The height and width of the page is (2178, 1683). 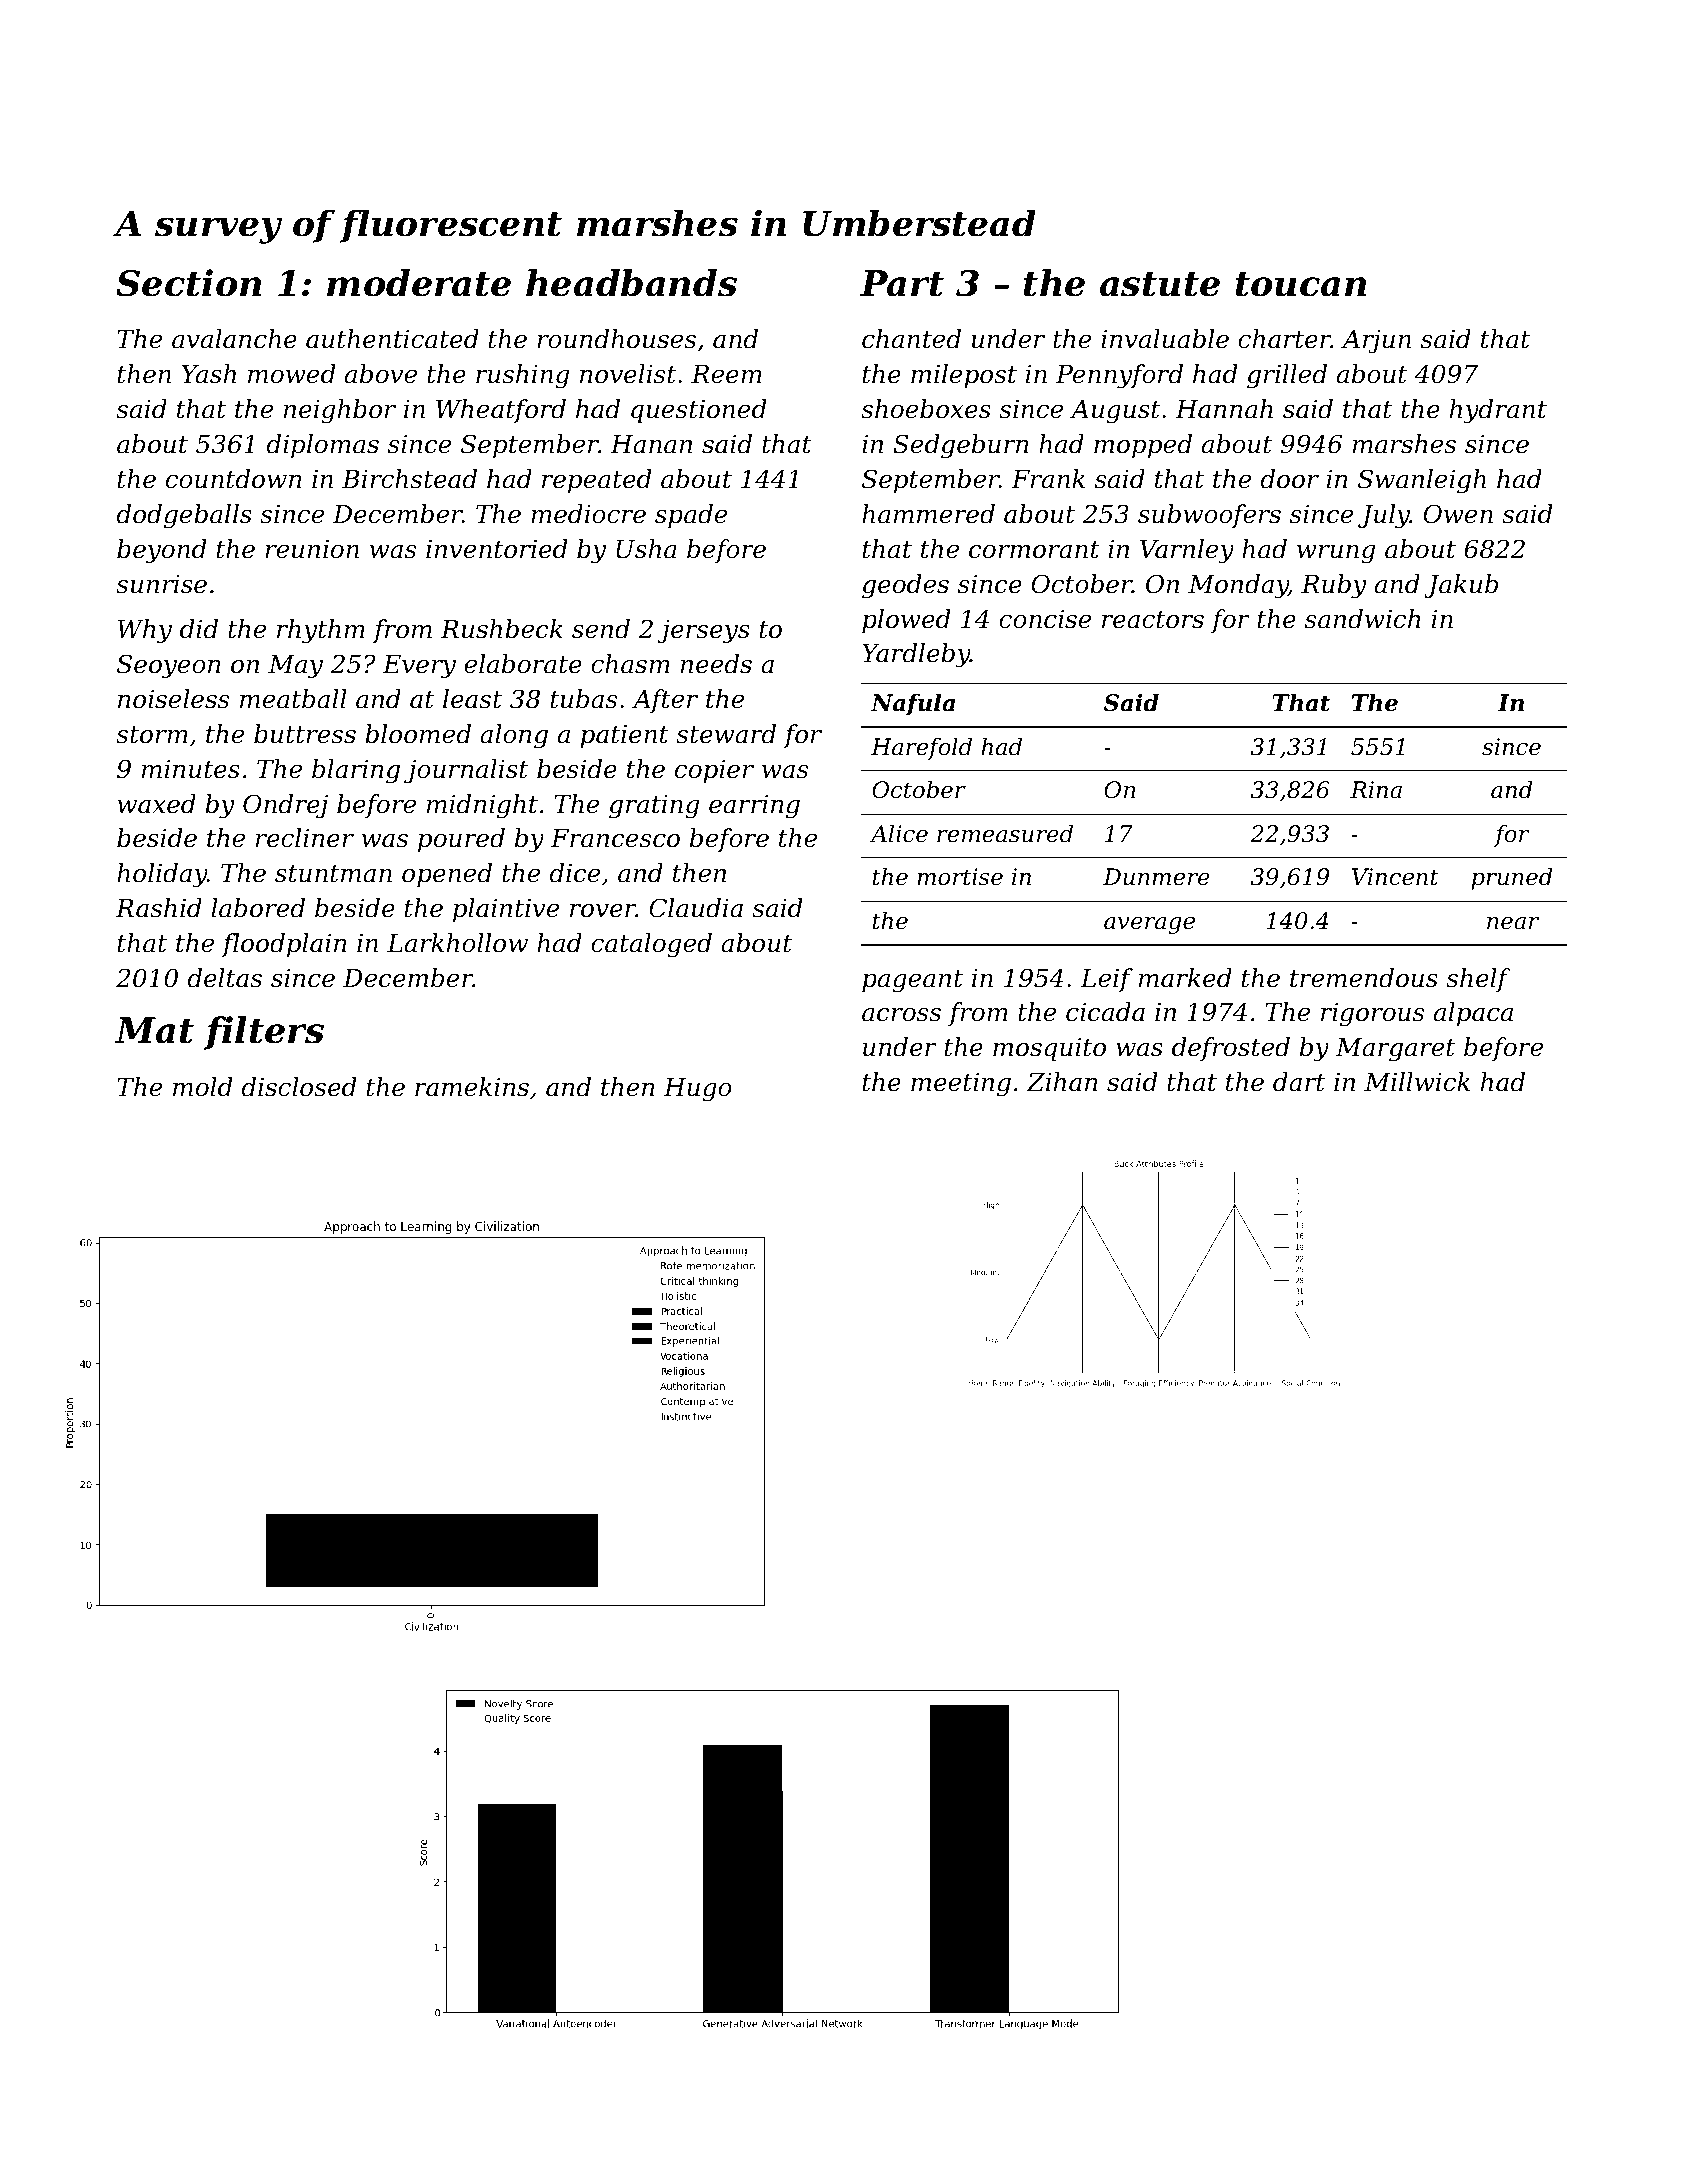 I want to click on Swanleigh, so click(x=1422, y=481).
